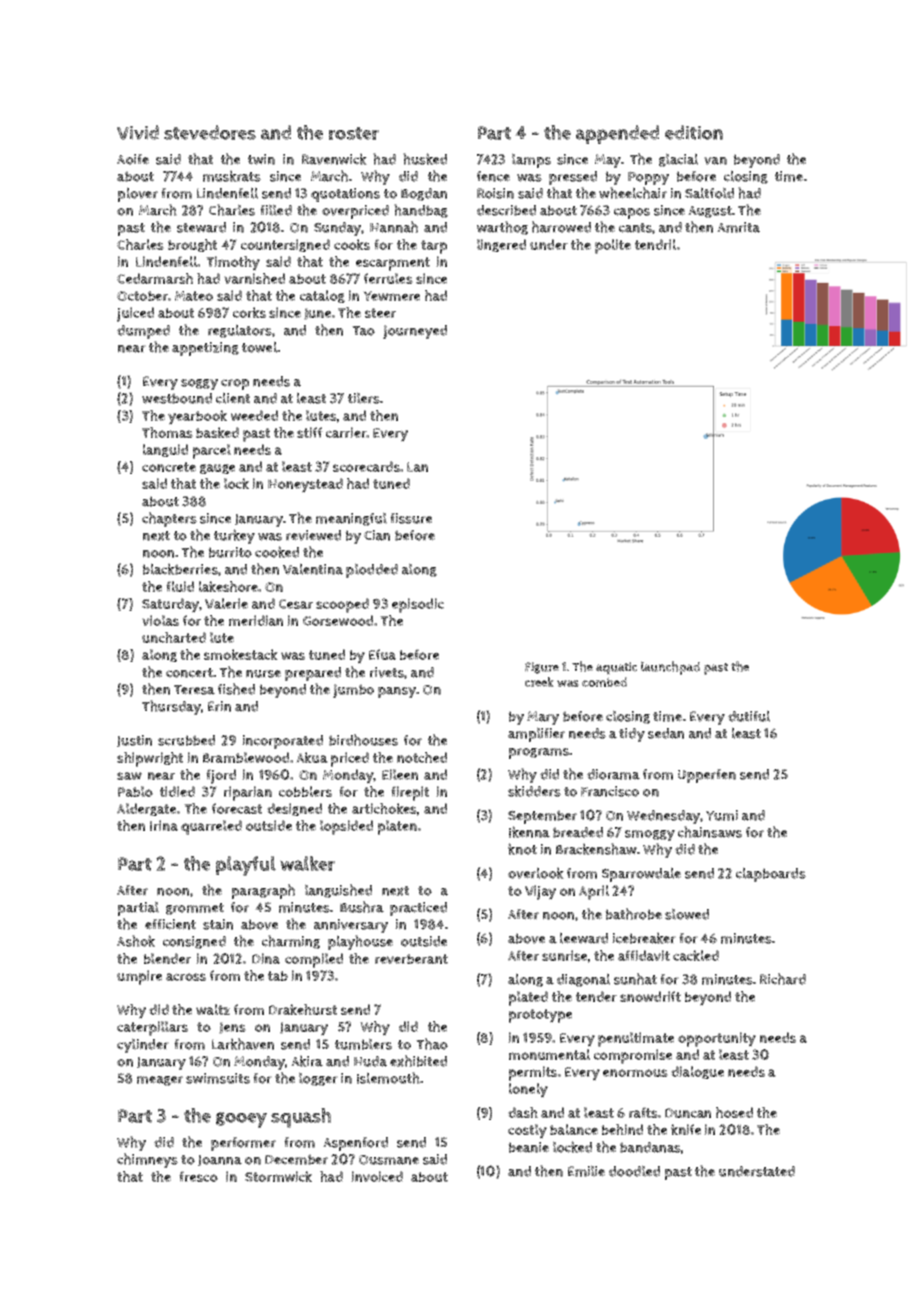 The image size is (924, 1308). What do you see at coordinates (301, 1118) in the screenshot?
I see `squash` at bounding box center [301, 1118].
